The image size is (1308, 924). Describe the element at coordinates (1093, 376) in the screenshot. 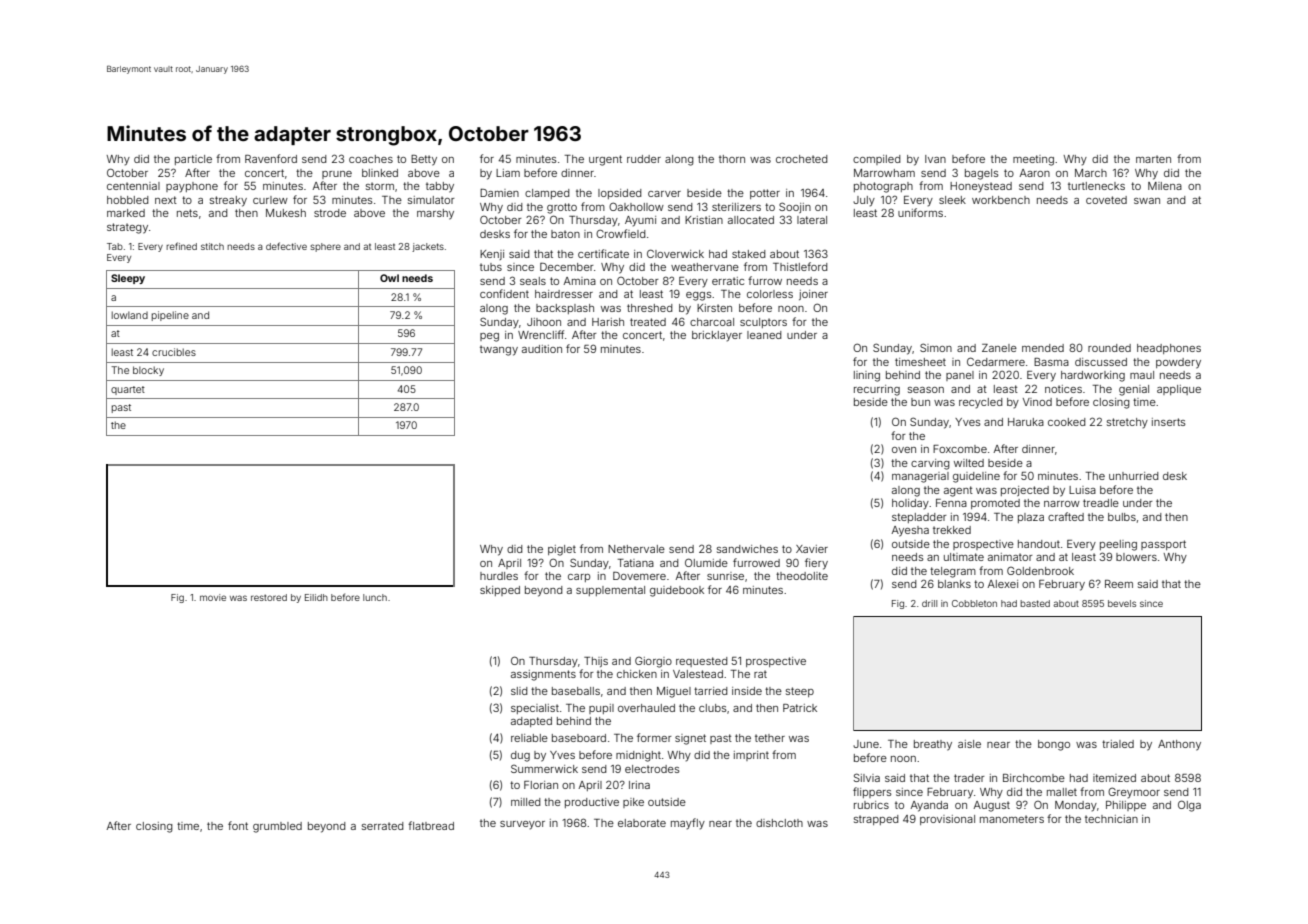

I see `hardworking` at that location.
